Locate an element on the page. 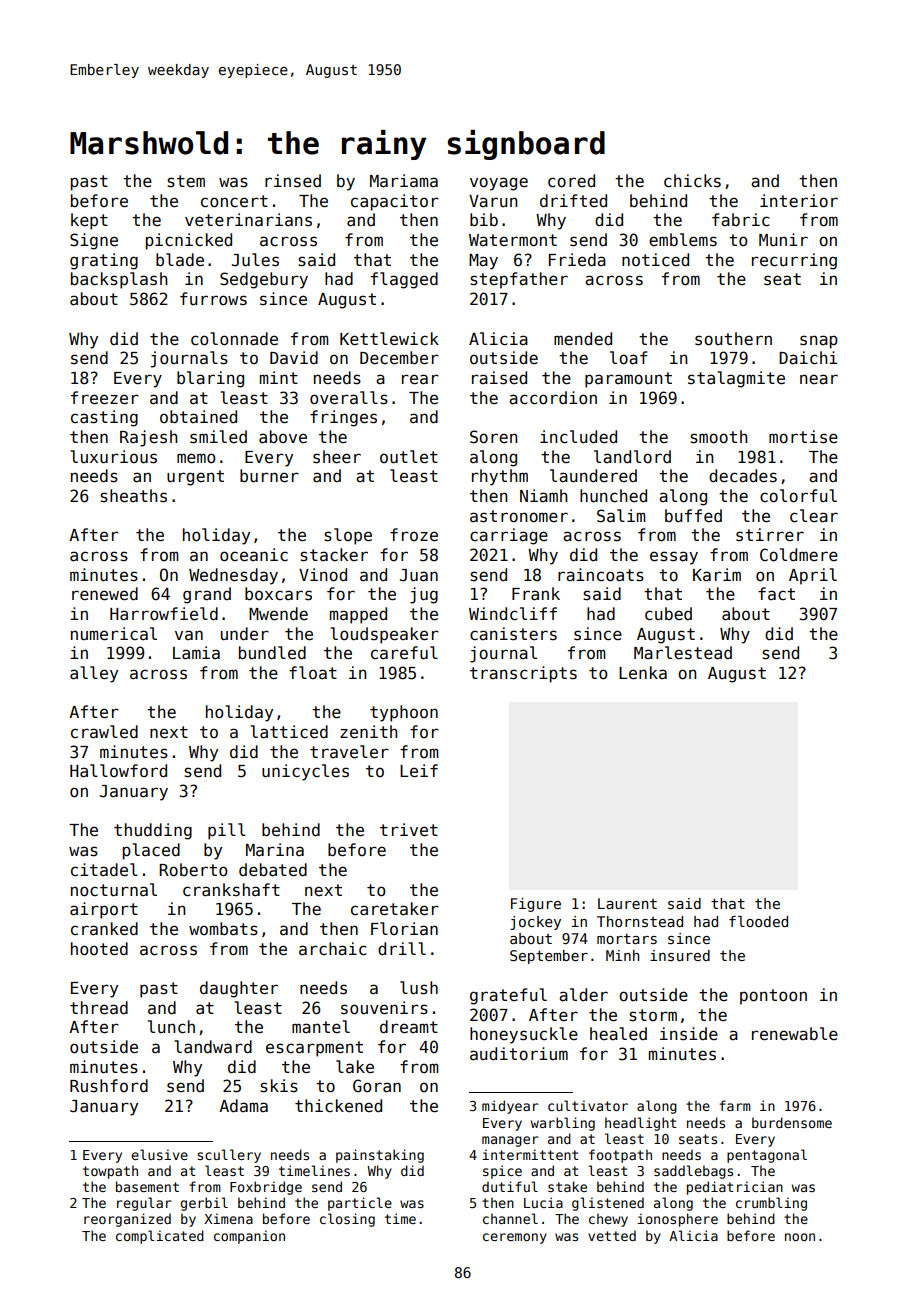 This page has width=908, height=1316. stem is located at coordinates (186, 181).
